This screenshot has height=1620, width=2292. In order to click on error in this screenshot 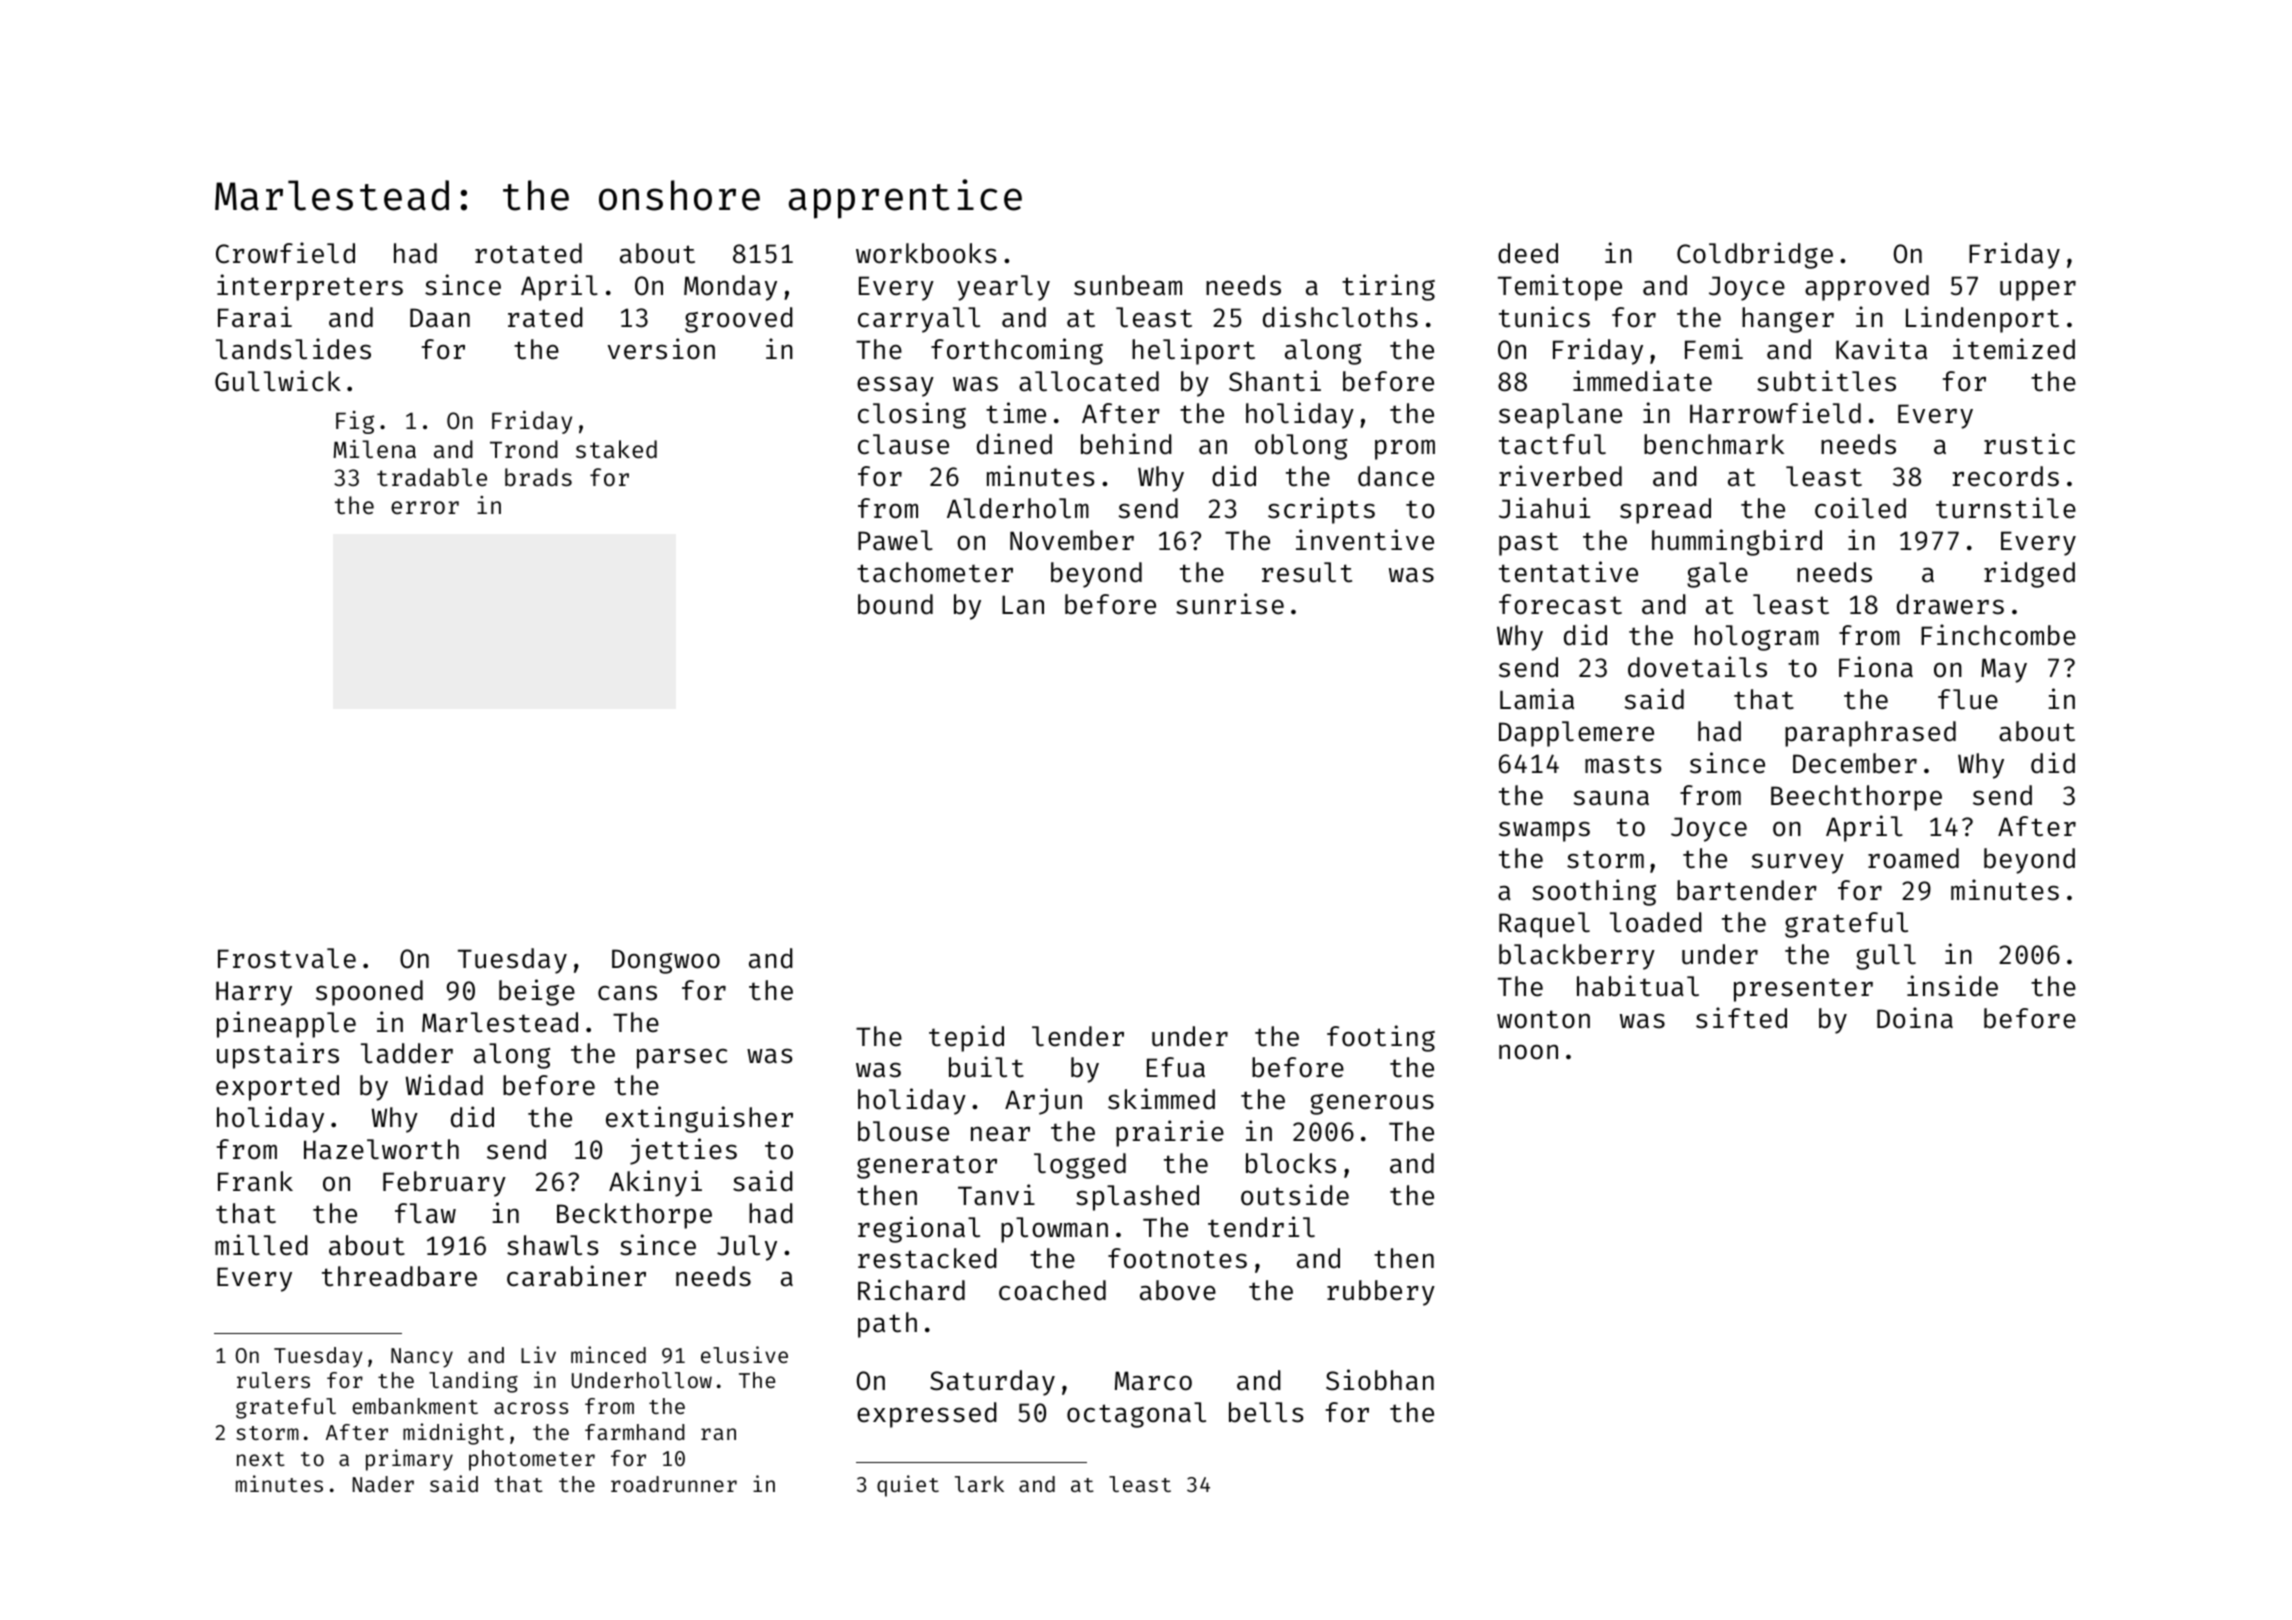, I will do `click(425, 507)`.
